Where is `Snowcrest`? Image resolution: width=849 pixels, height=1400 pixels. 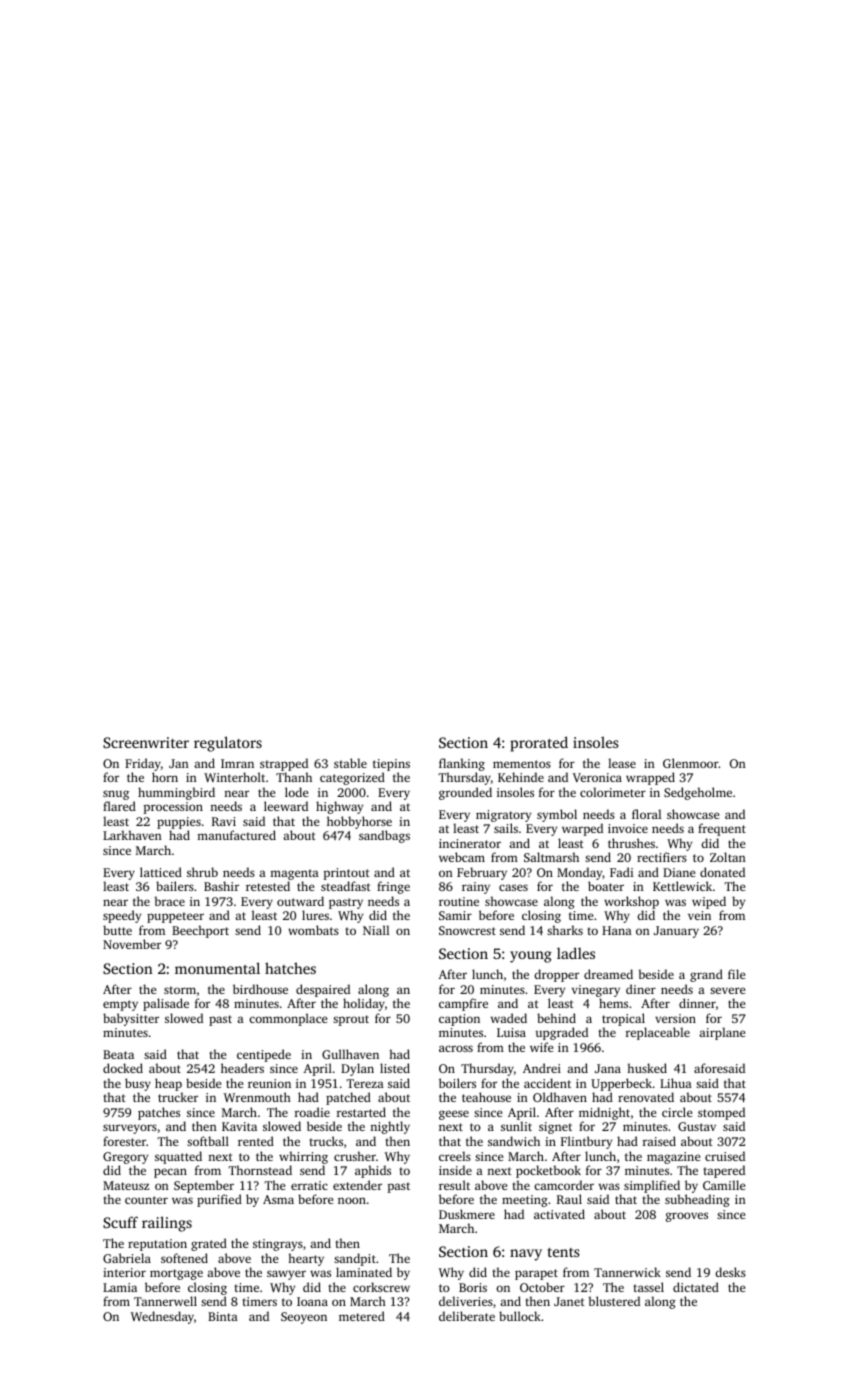 Snowcrest is located at coordinates (467, 930).
